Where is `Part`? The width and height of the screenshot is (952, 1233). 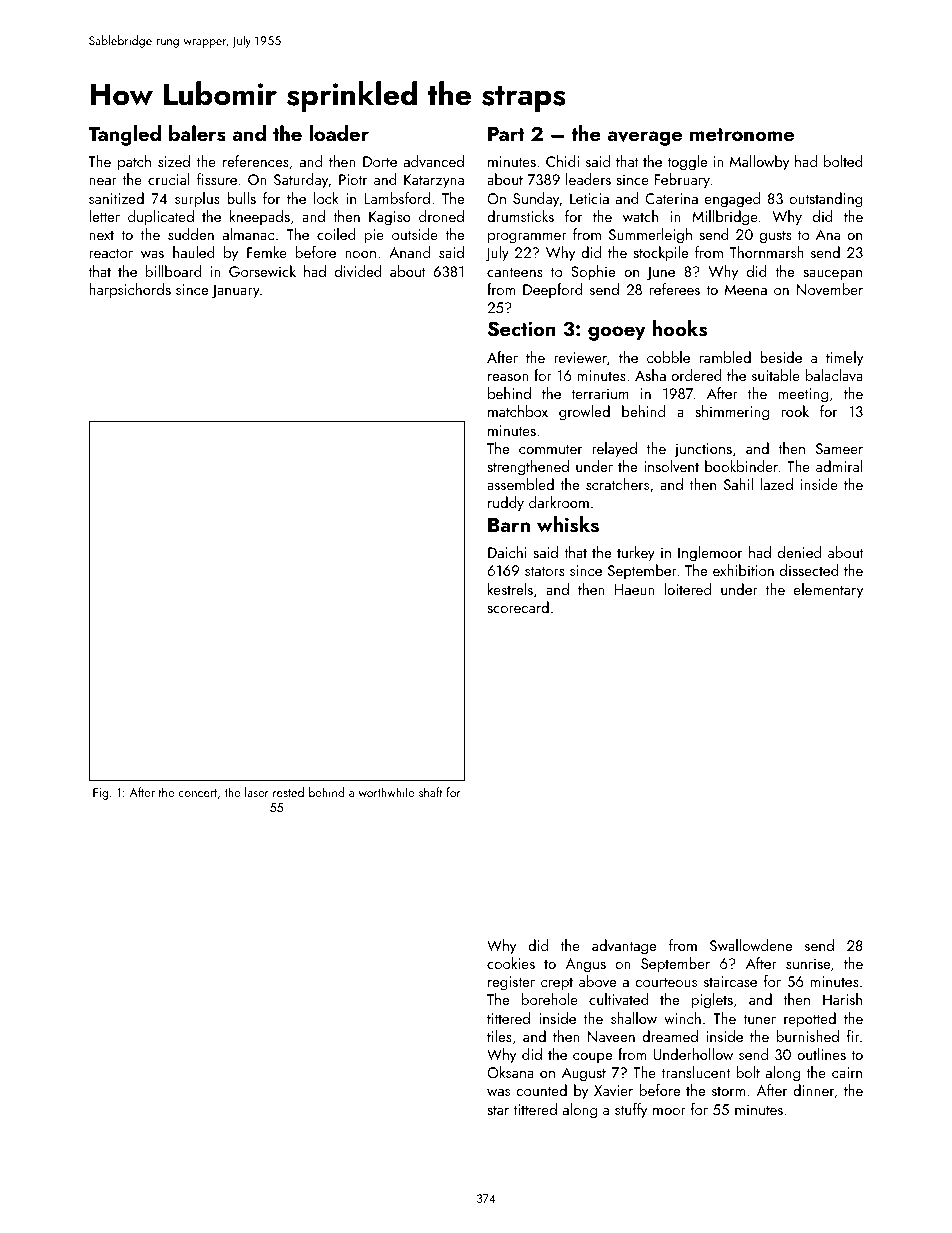 Part is located at coordinates (506, 134).
